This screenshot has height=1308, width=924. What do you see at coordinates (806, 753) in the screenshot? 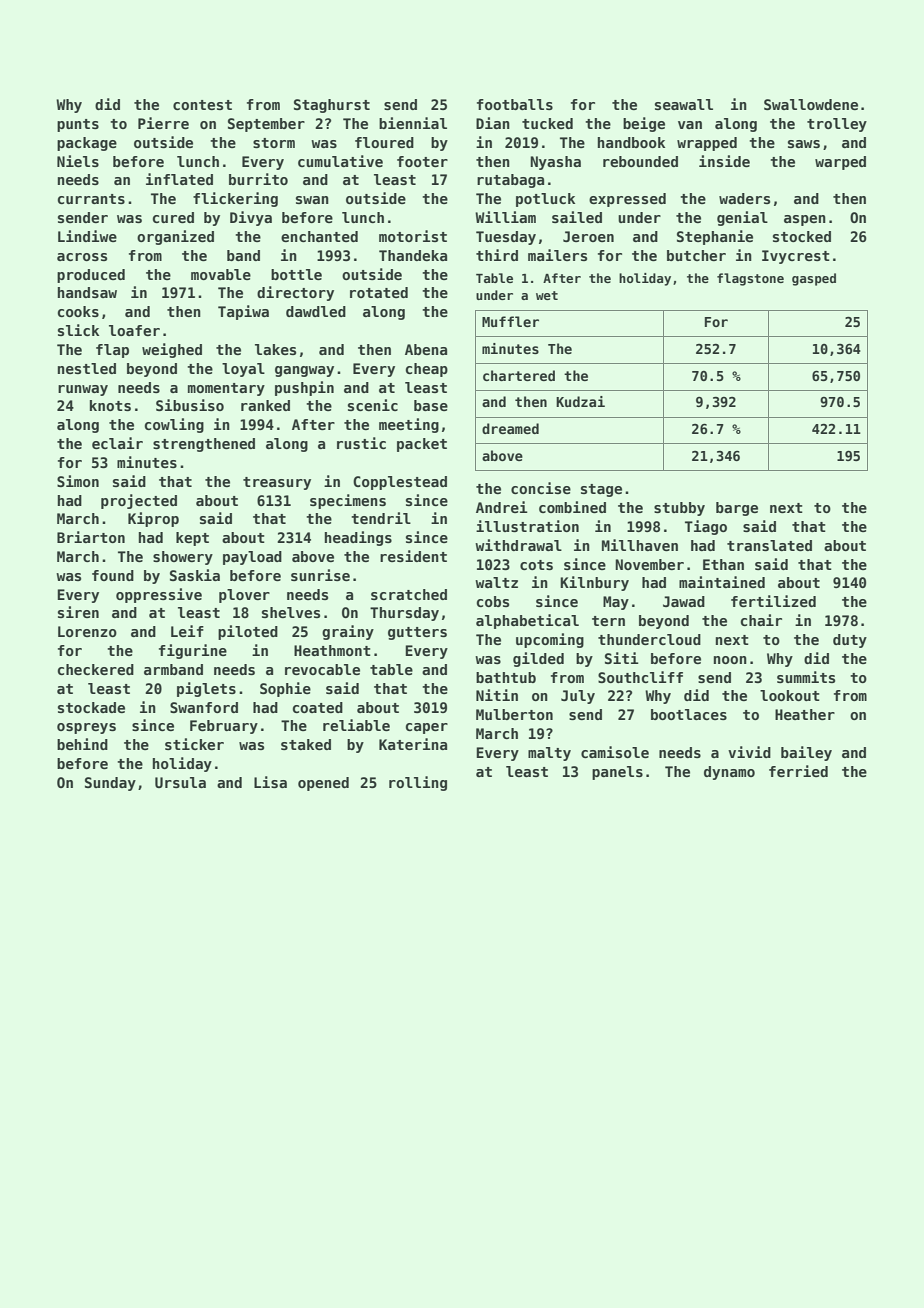
I see `bailey` at bounding box center [806, 753].
